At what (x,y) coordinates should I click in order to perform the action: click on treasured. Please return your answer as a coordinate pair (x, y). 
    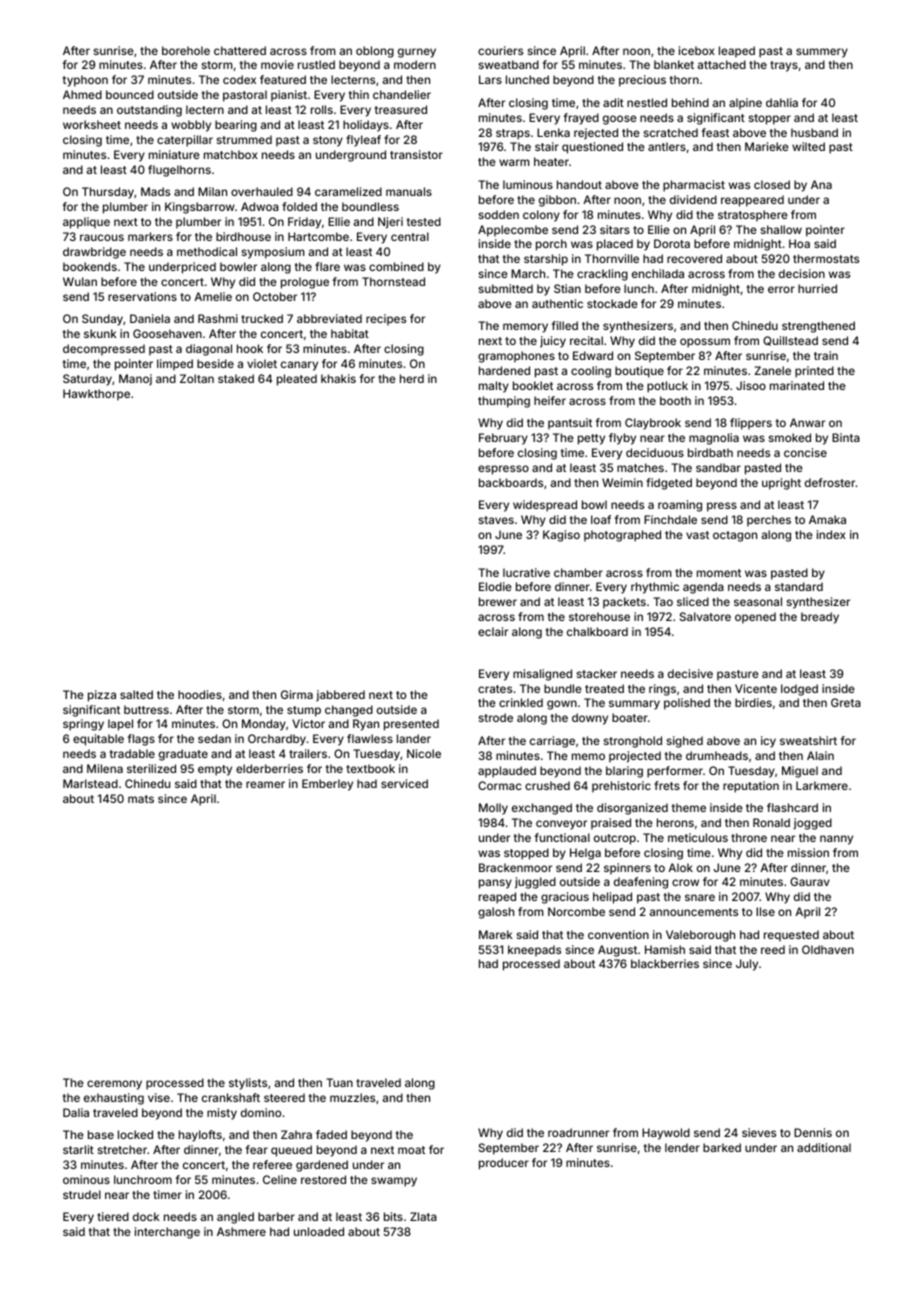
    Looking at the image, I should click on (401, 109).
